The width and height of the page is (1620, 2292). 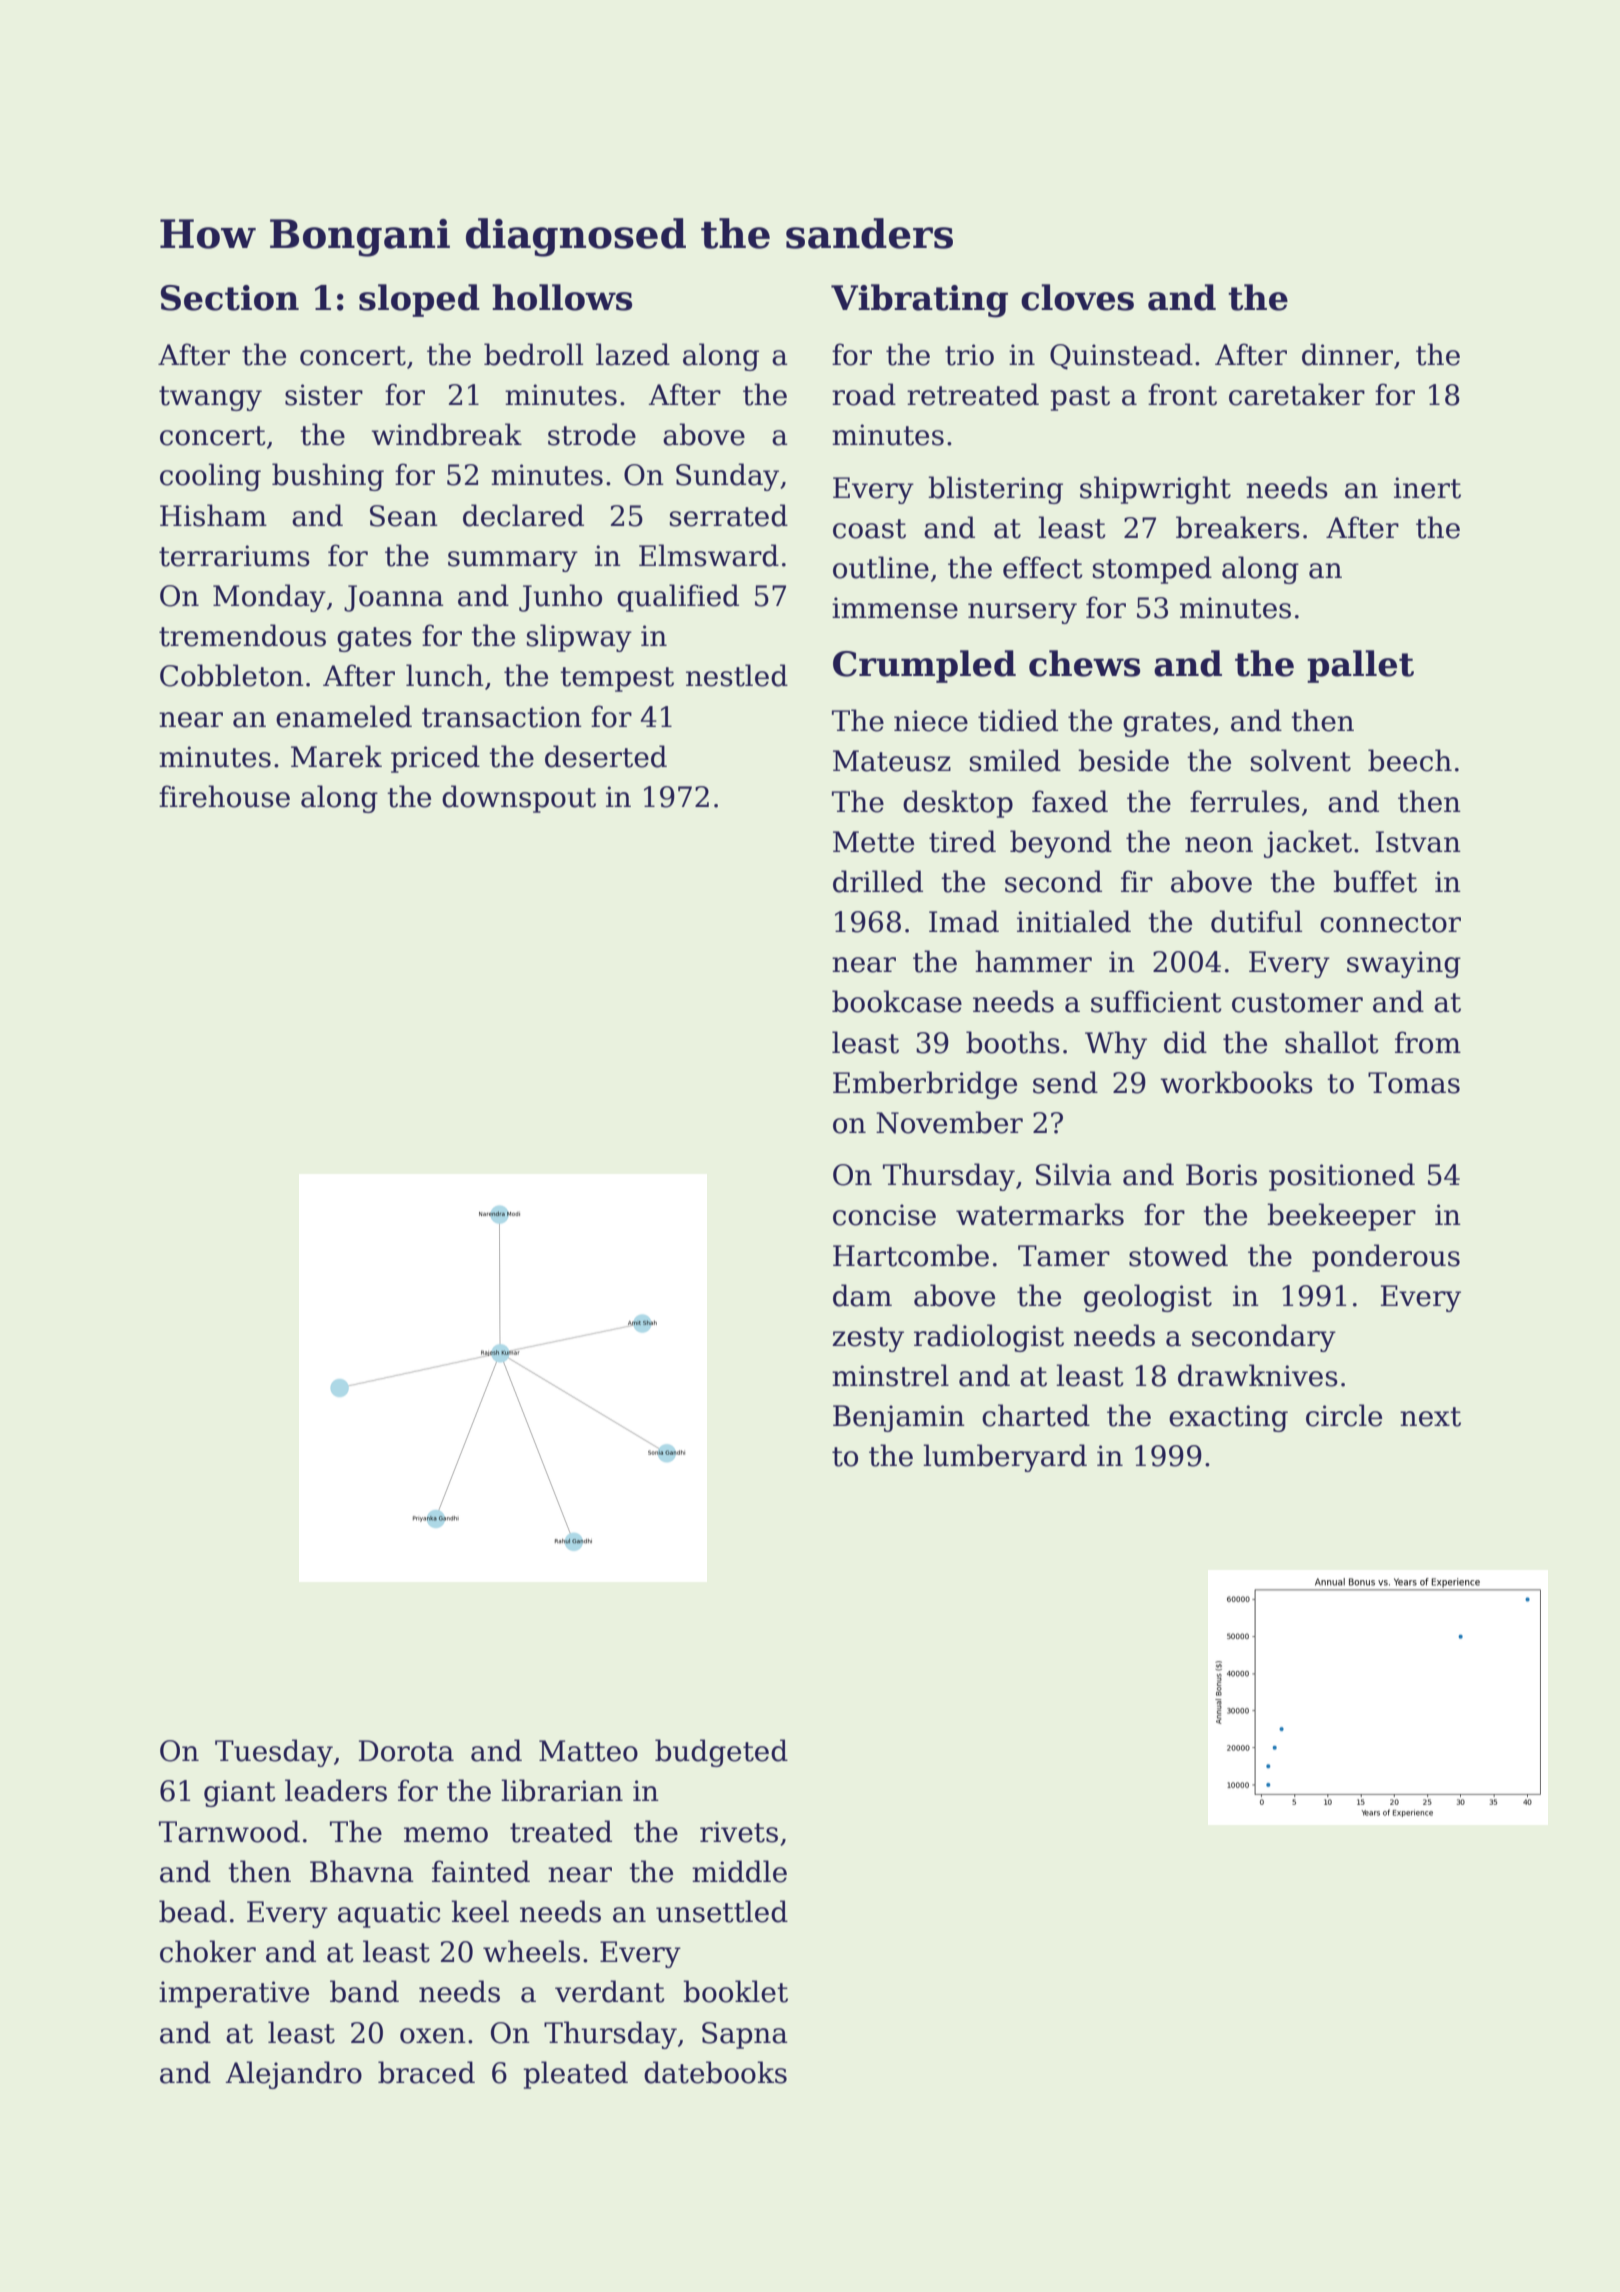 What do you see at coordinates (1347, 354) in the page?
I see `dinner` at bounding box center [1347, 354].
